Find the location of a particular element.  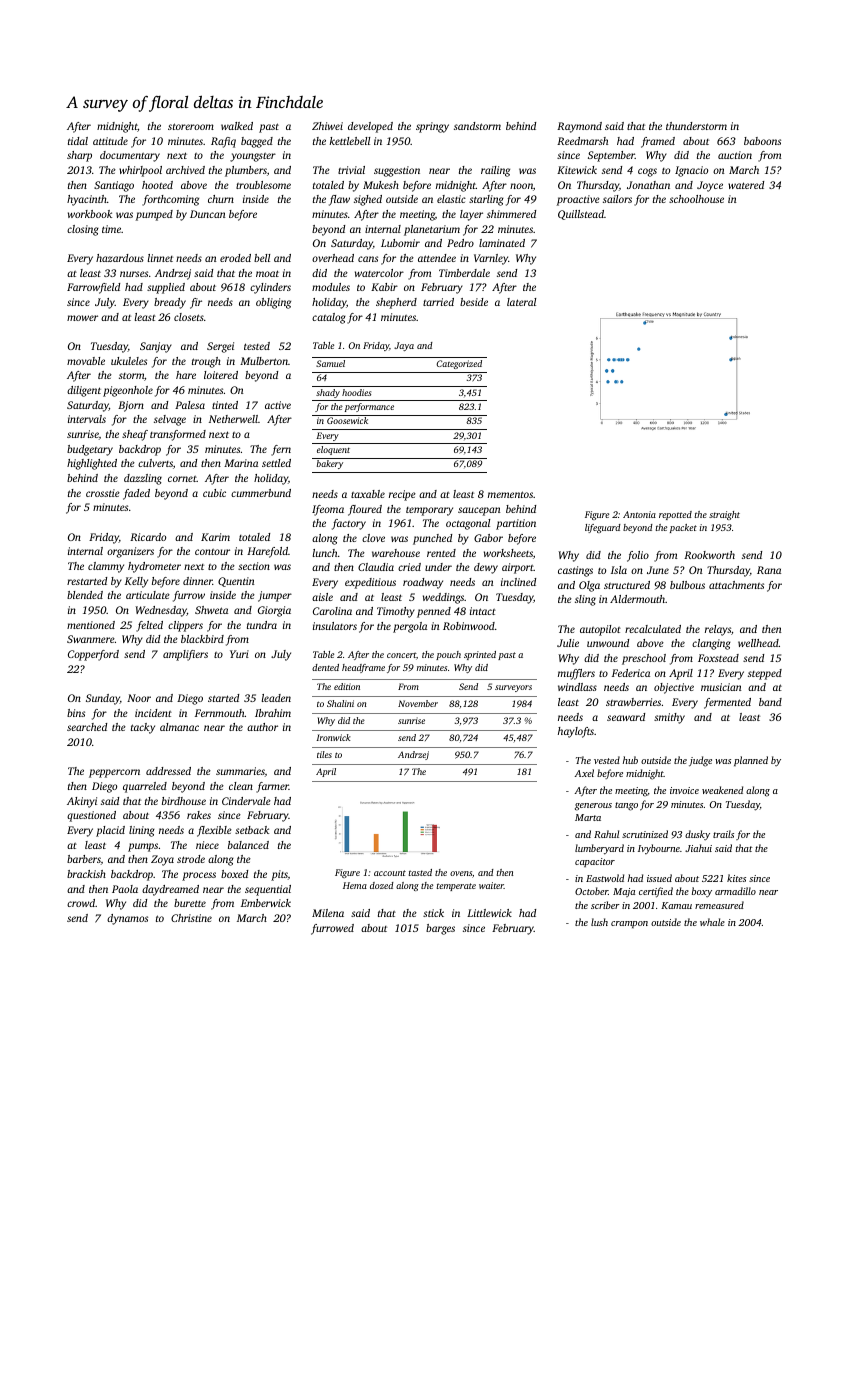

wellhead is located at coordinates (758, 643).
